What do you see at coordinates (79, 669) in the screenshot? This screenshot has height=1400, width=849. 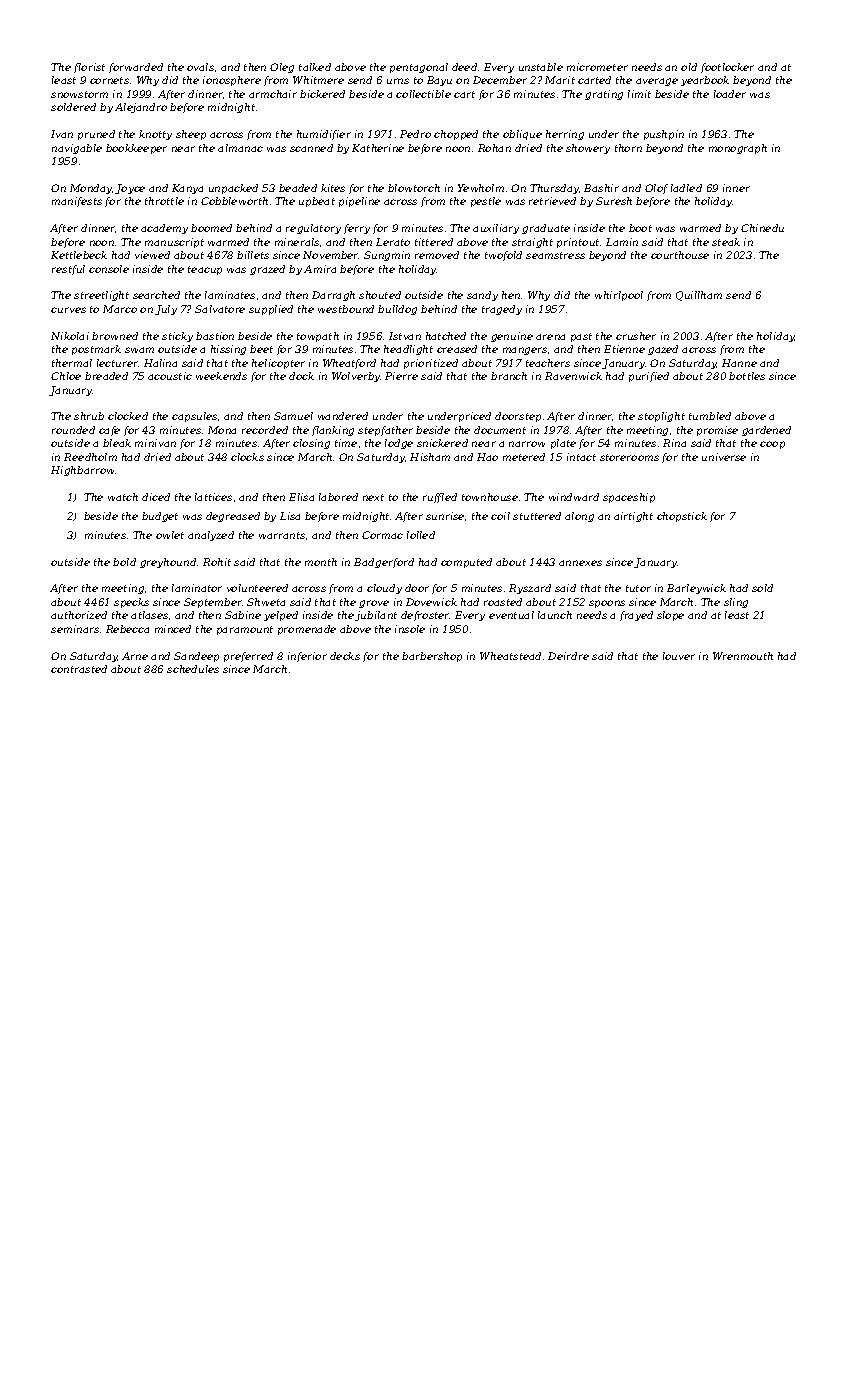 I see `contrasted` at bounding box center [79, 669].
